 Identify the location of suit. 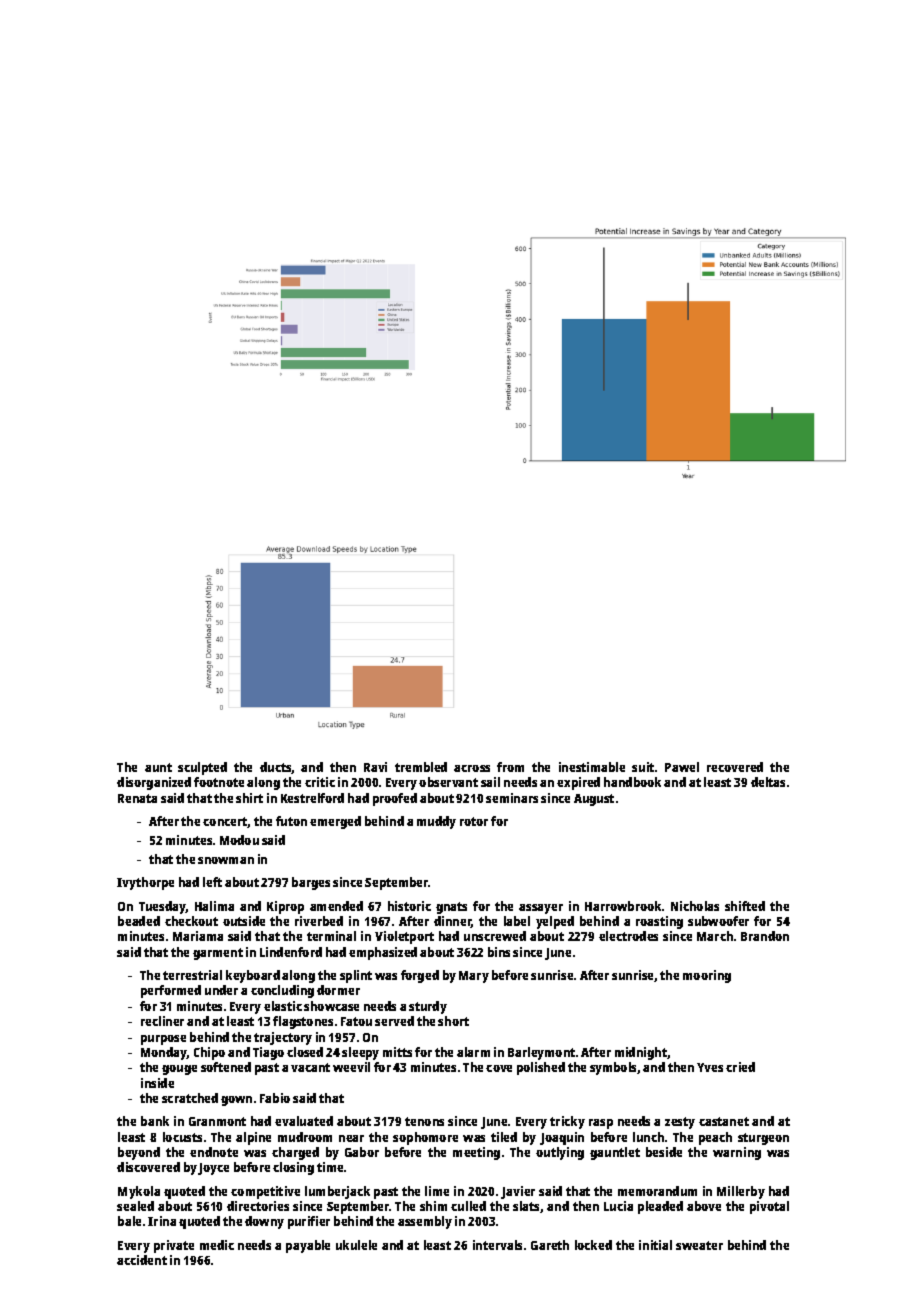
(643, 767).
